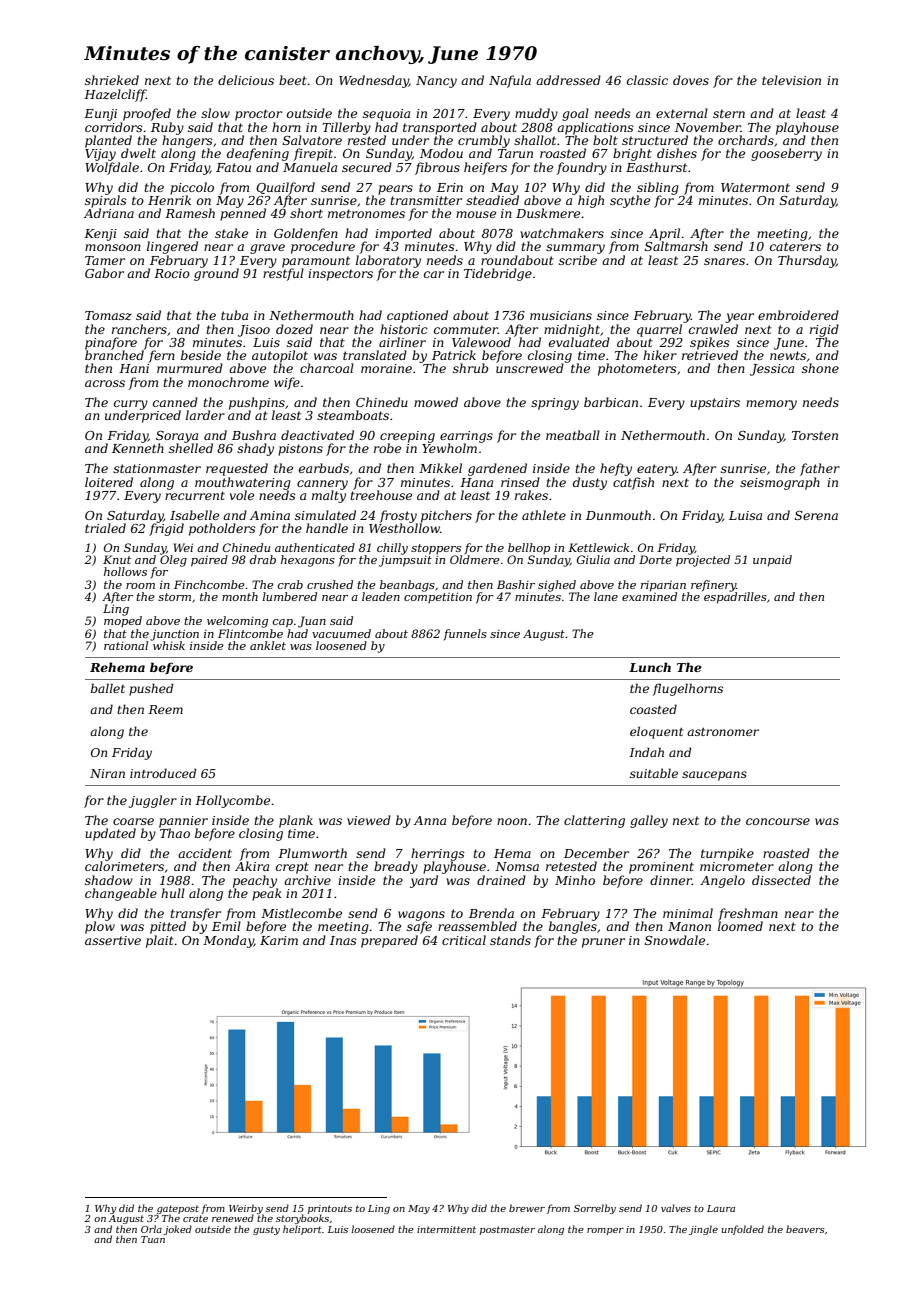 The image size is (924, 1308). What do you see at coordinates (691, 80) in the image?
I see `doves` at bounding box center [691, 80].
